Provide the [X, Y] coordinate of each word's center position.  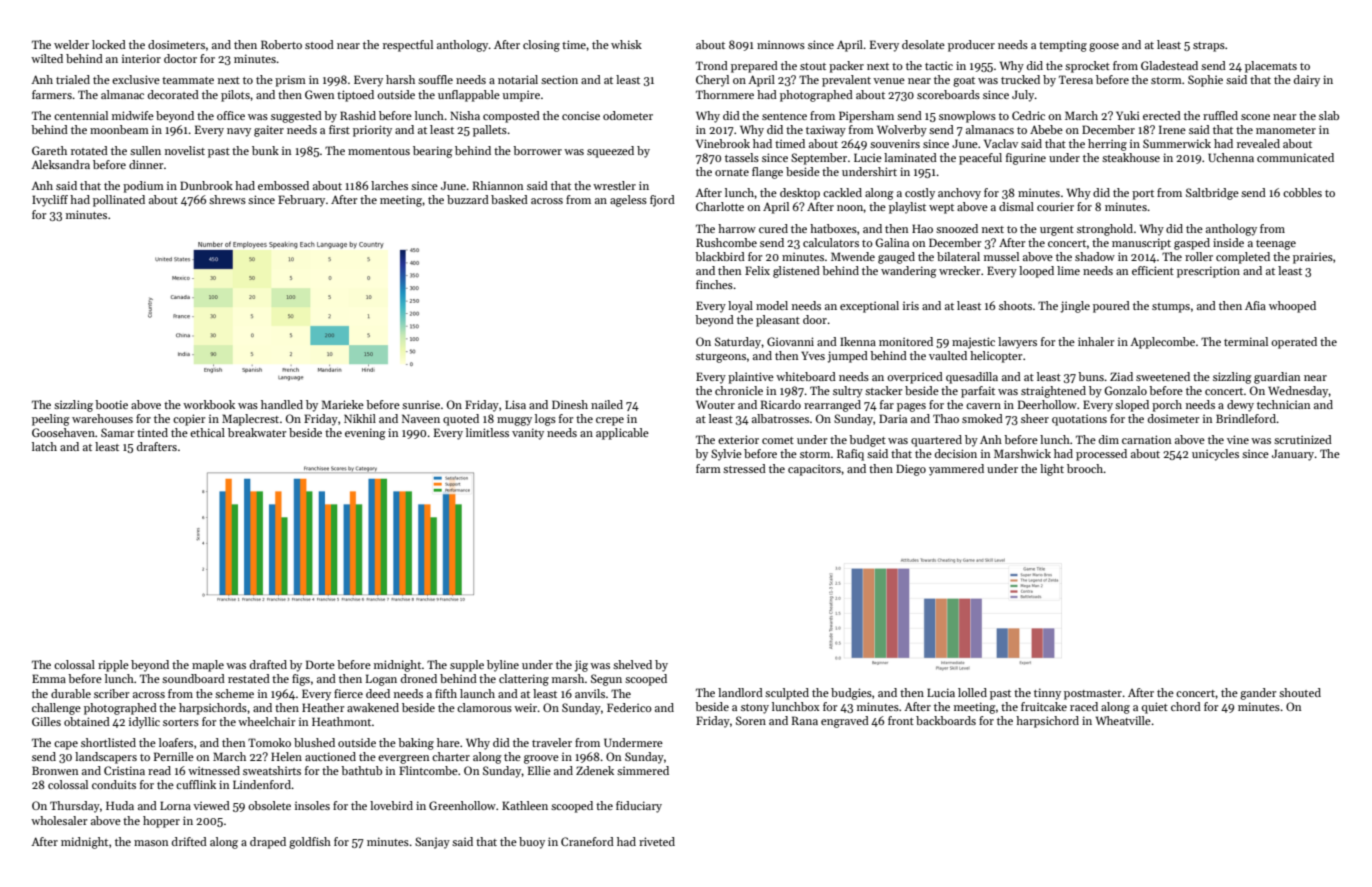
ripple [113, 666]
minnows [781, 44]
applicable [622, 434]
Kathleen [525, 805]
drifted [189, 841]
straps [1209, 47]
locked [109, 44]
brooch [1085, 468]
